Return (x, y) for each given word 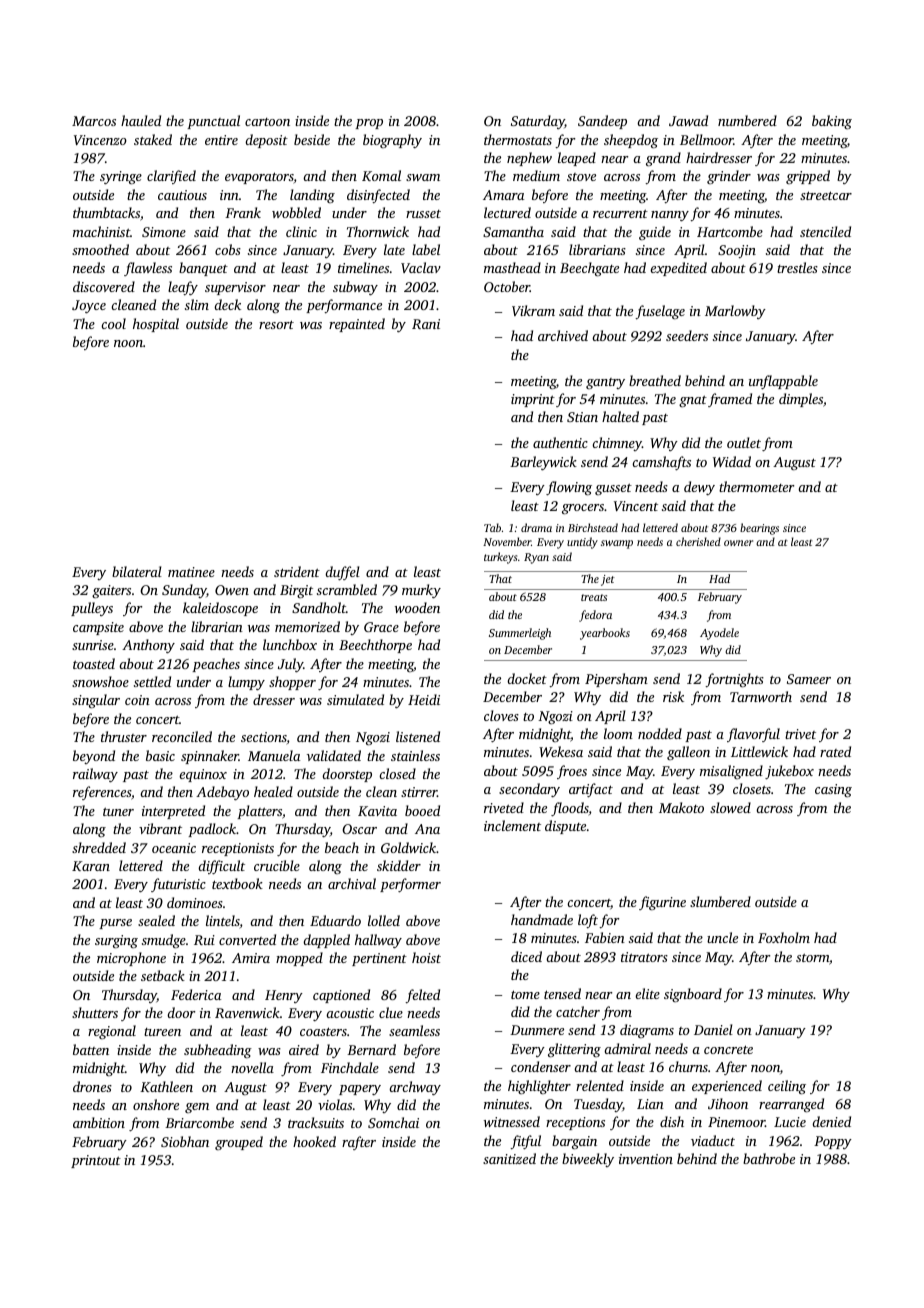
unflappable (783, 382)
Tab (492, 527)
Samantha (513, 231)
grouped (239, 1143)
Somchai (393, 1122)
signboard (693, 995)
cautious (182, 195)
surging (116, 942)
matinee (191, 572)
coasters (323, 1031)
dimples (801, 400)
